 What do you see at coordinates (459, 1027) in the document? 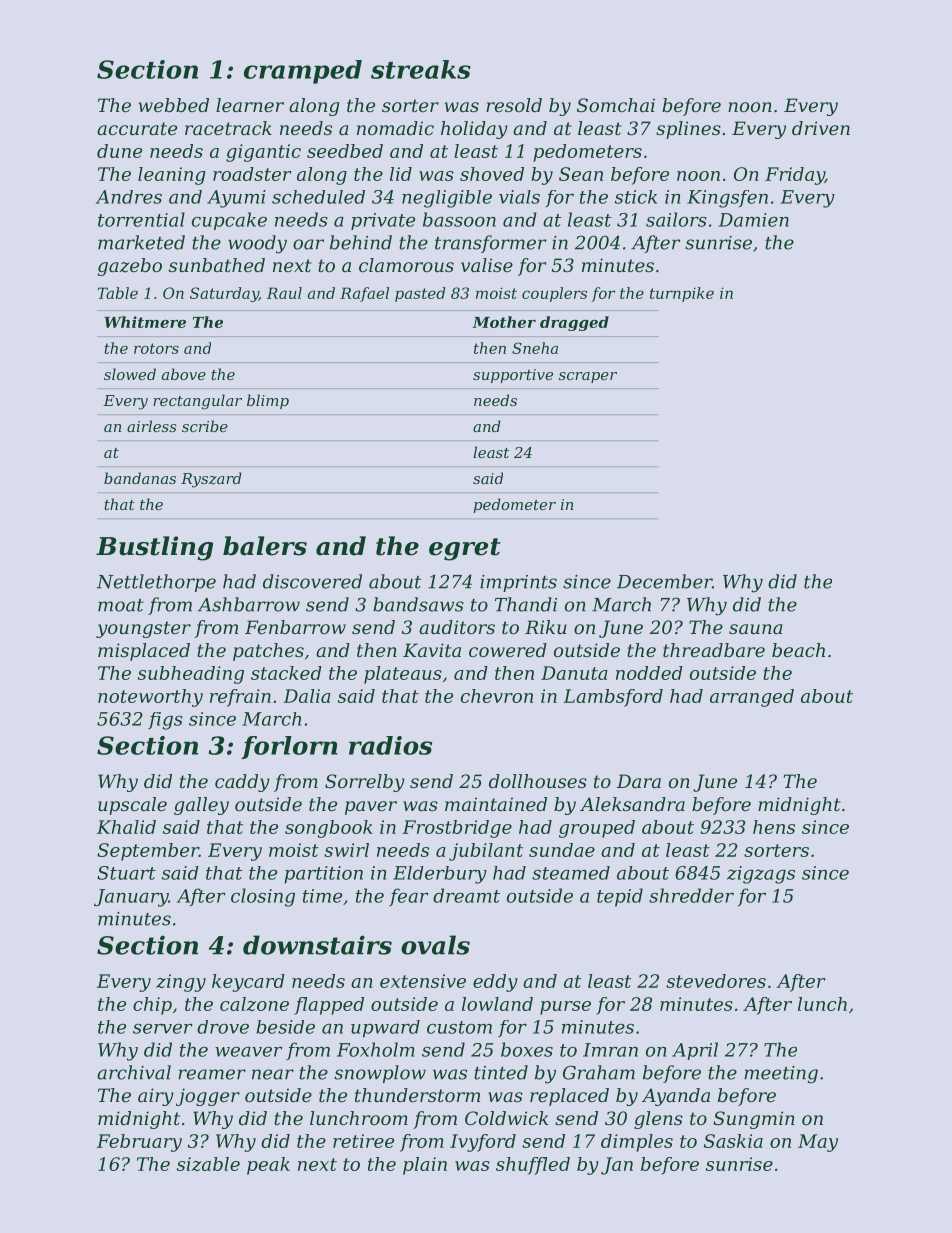
I see `custom` at bounding box center [459, 1027].
